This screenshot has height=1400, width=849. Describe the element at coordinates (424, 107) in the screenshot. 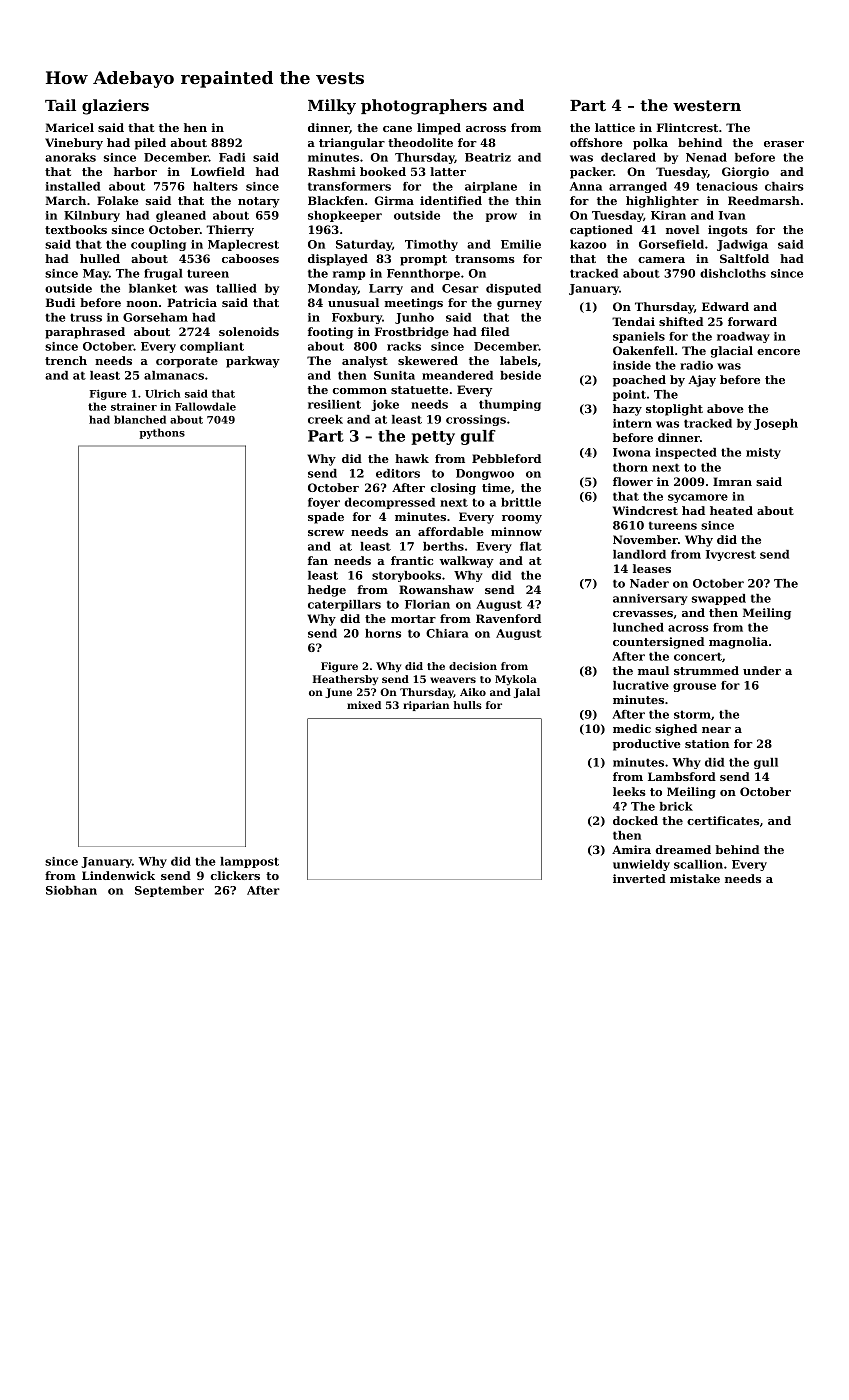

I see `photographers` at that location.
